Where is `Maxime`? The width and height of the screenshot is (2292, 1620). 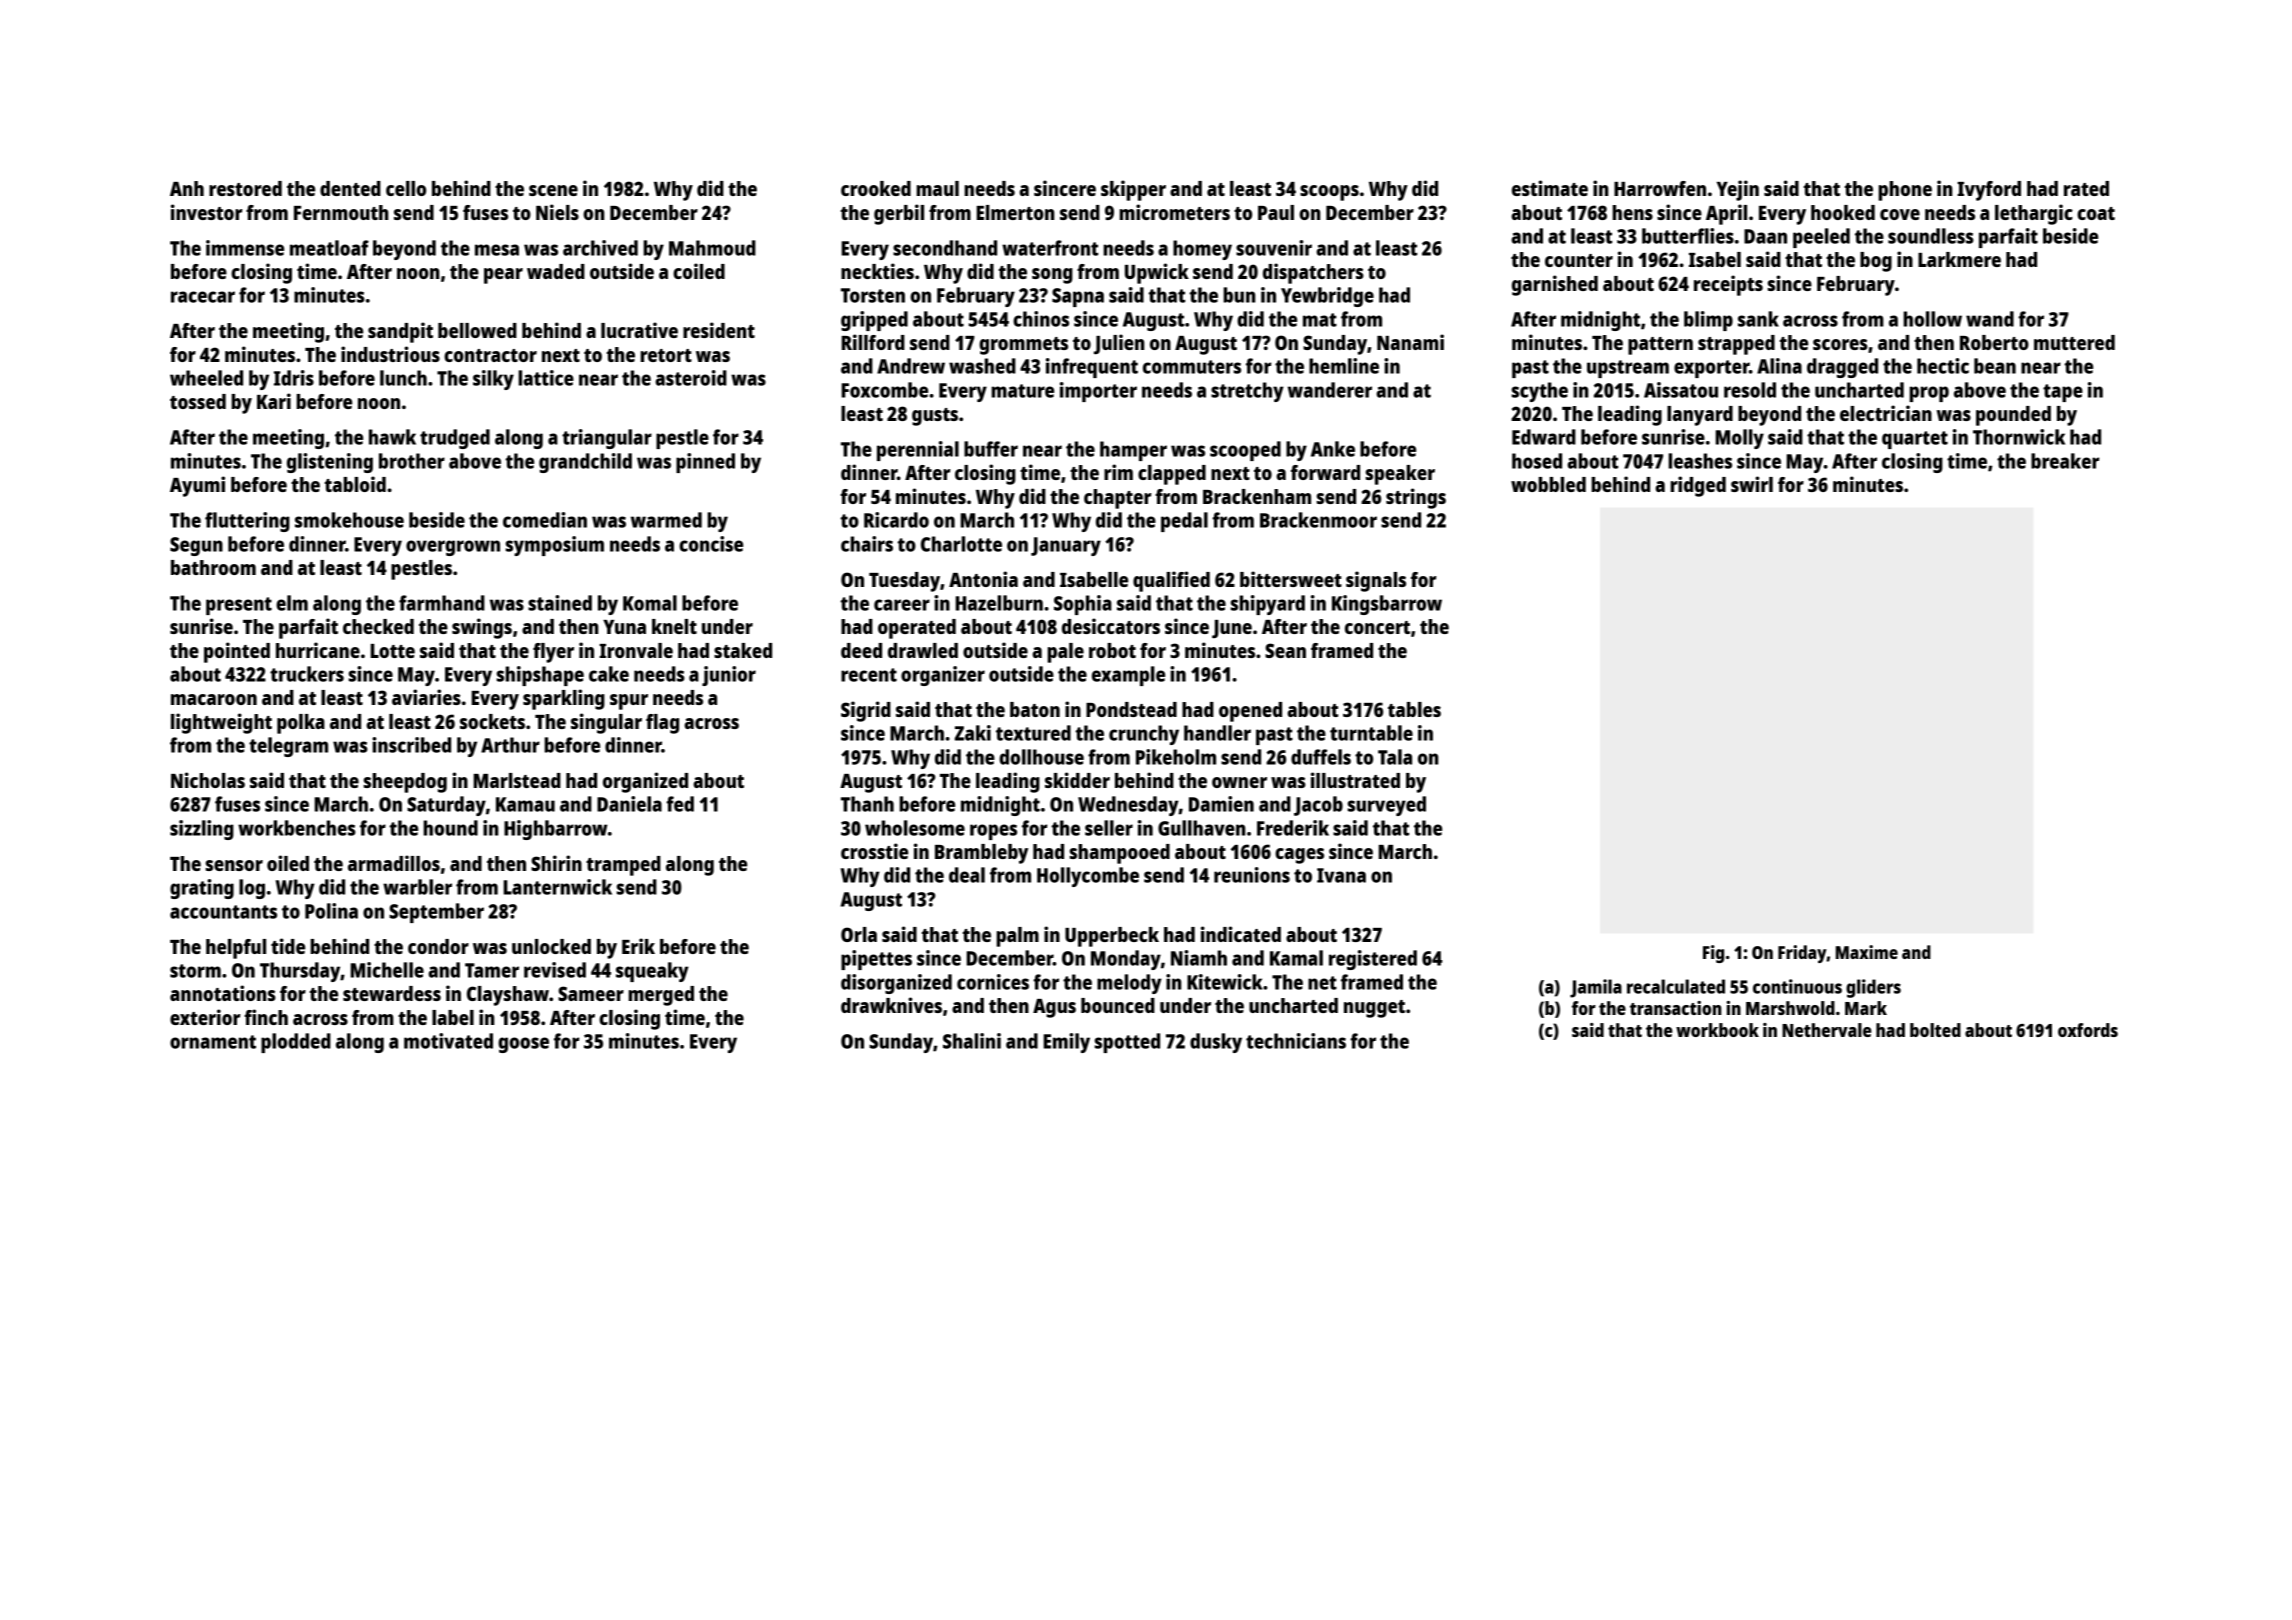
Maxime is located at coordinates (1867, 952).
